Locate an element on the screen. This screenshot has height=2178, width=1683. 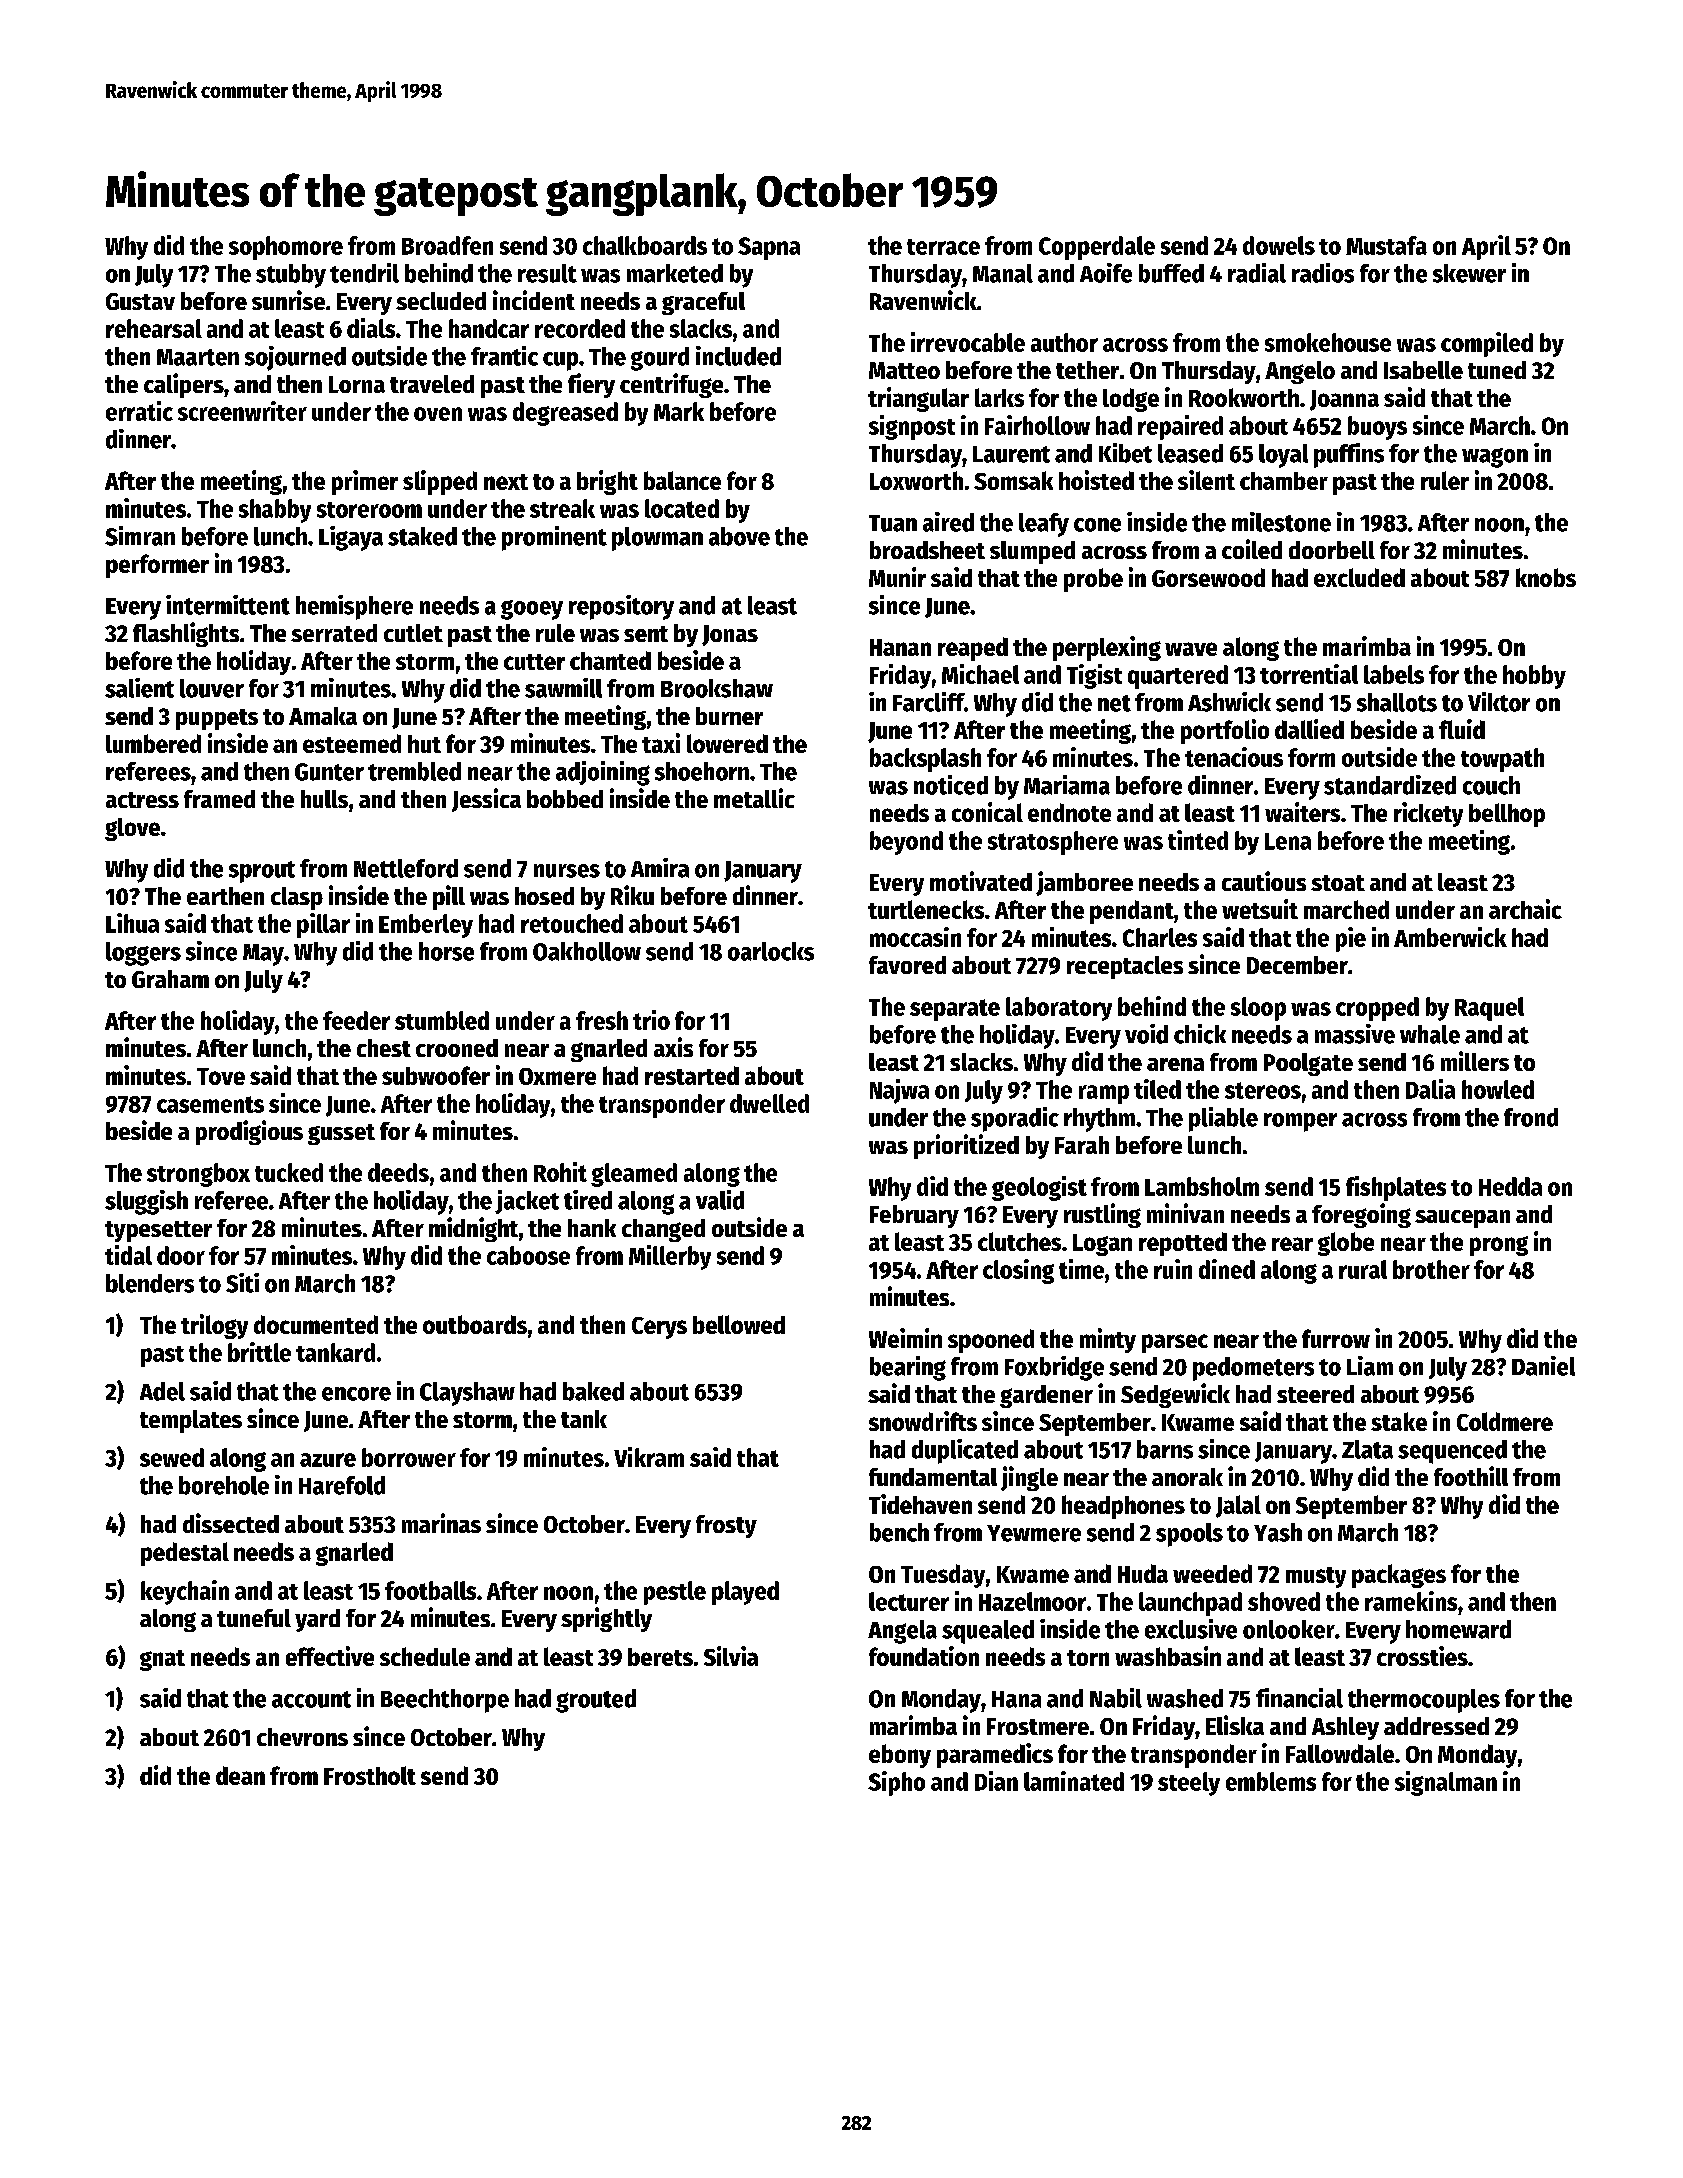
outboards is located at coordinates (475, 1324).
